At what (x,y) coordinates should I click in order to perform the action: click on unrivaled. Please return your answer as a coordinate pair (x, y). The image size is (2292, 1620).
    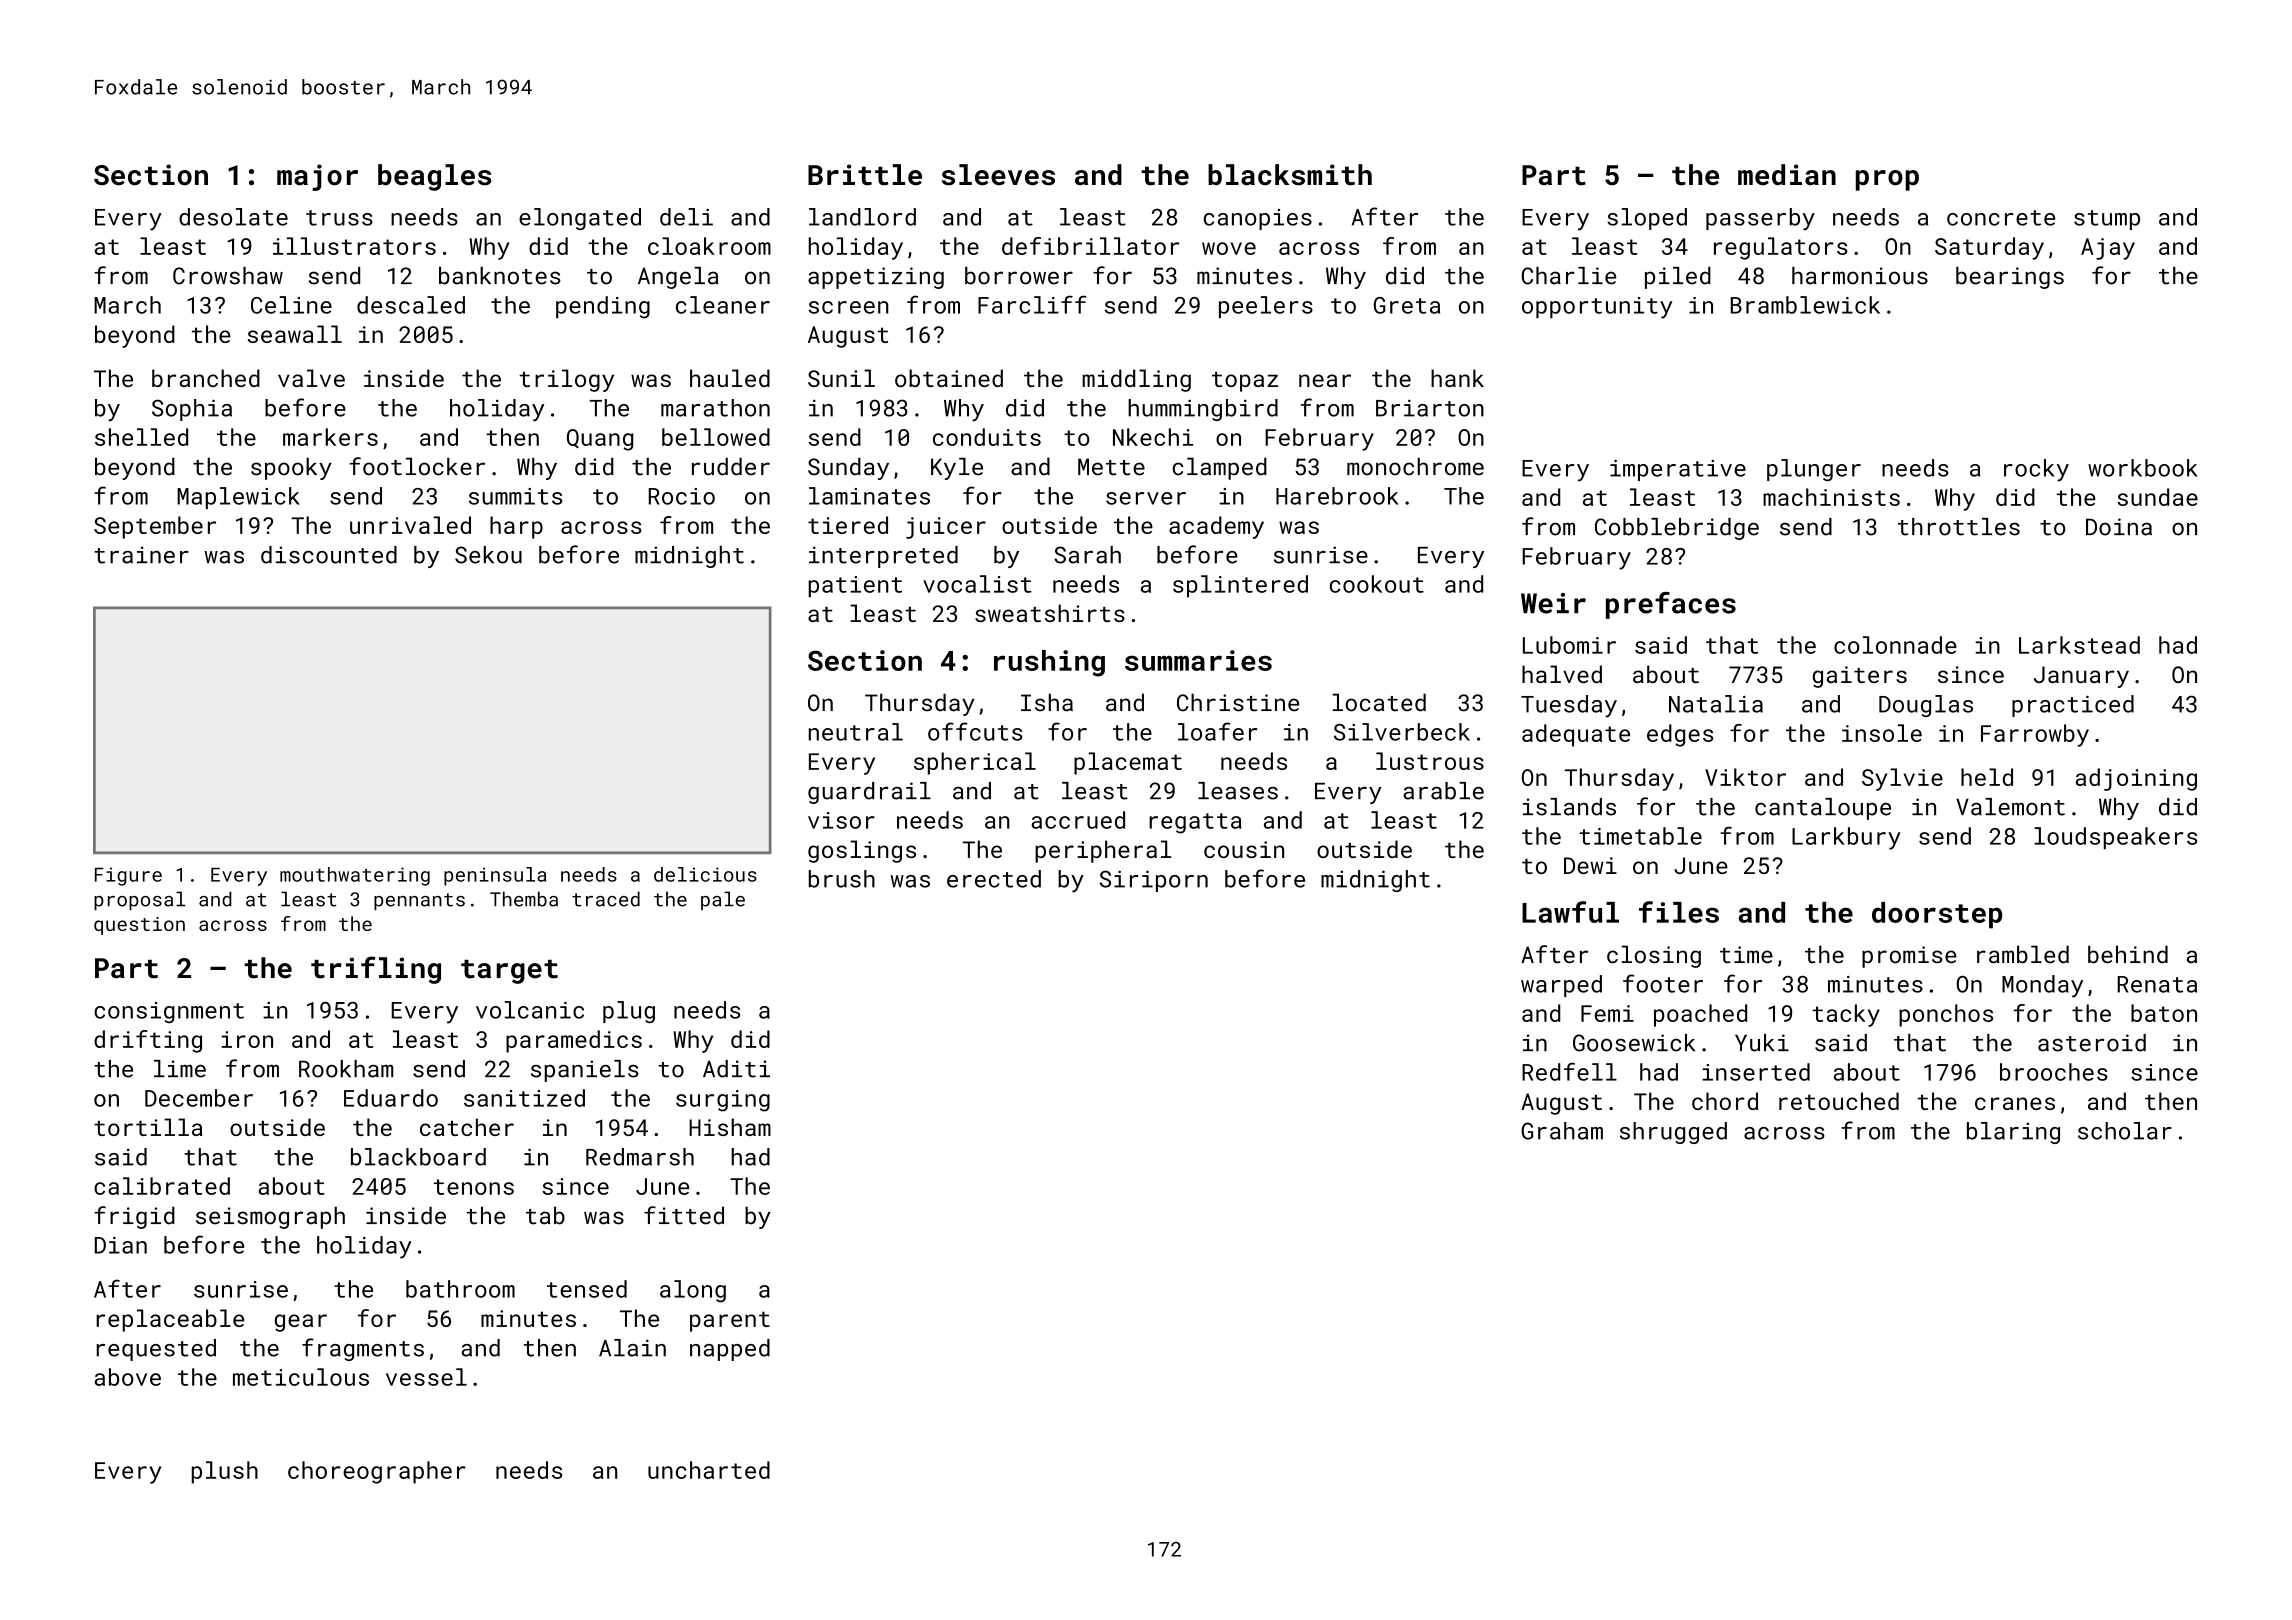
    Looking at the image, I should click on (410, 525).
